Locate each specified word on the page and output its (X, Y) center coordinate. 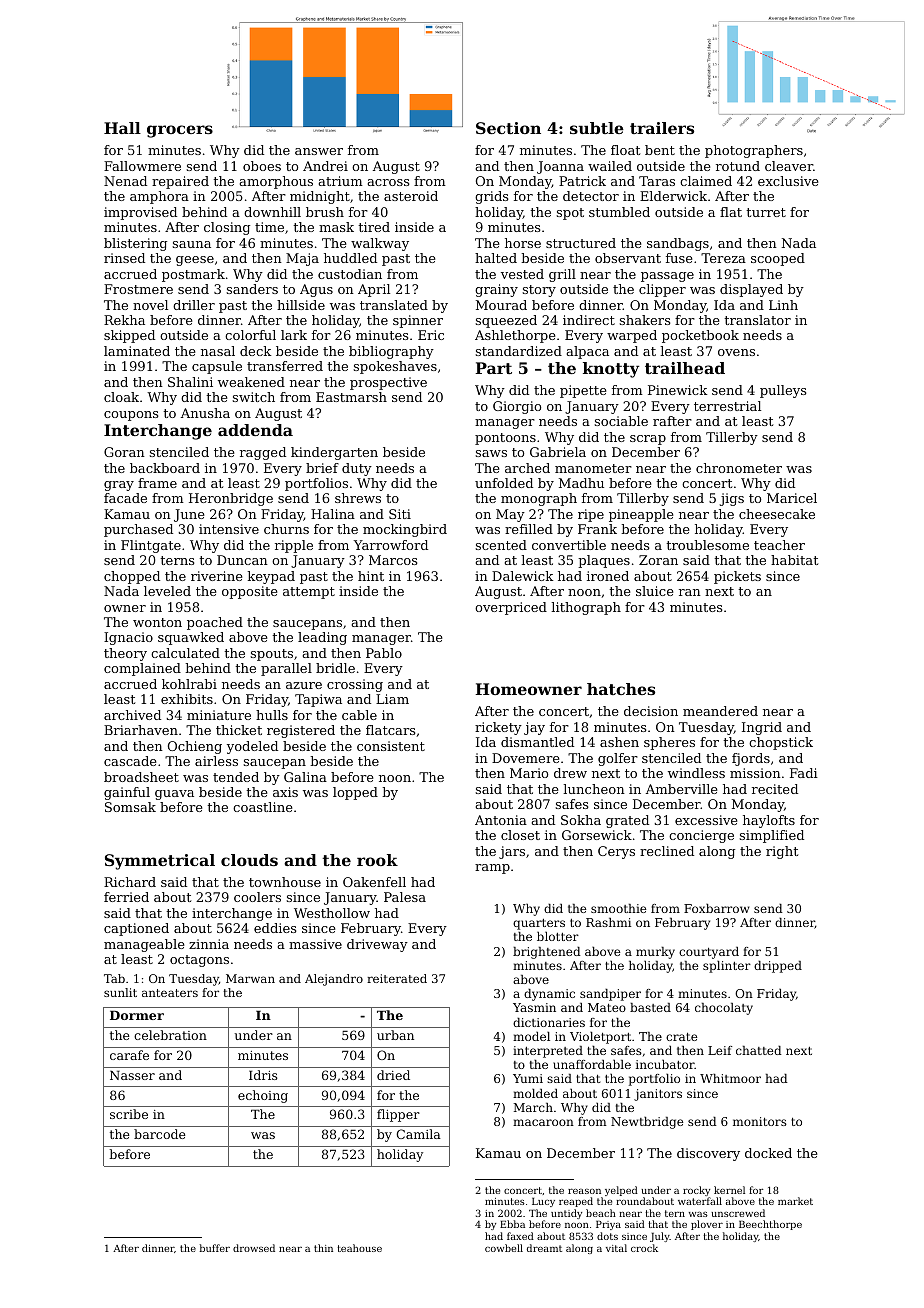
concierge (701, 836)
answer (319, 151)
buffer (215, 1248)
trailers (662, 128)
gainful (127, 793)
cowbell (504, 1248)
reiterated (397, 978)
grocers (180, 131)
